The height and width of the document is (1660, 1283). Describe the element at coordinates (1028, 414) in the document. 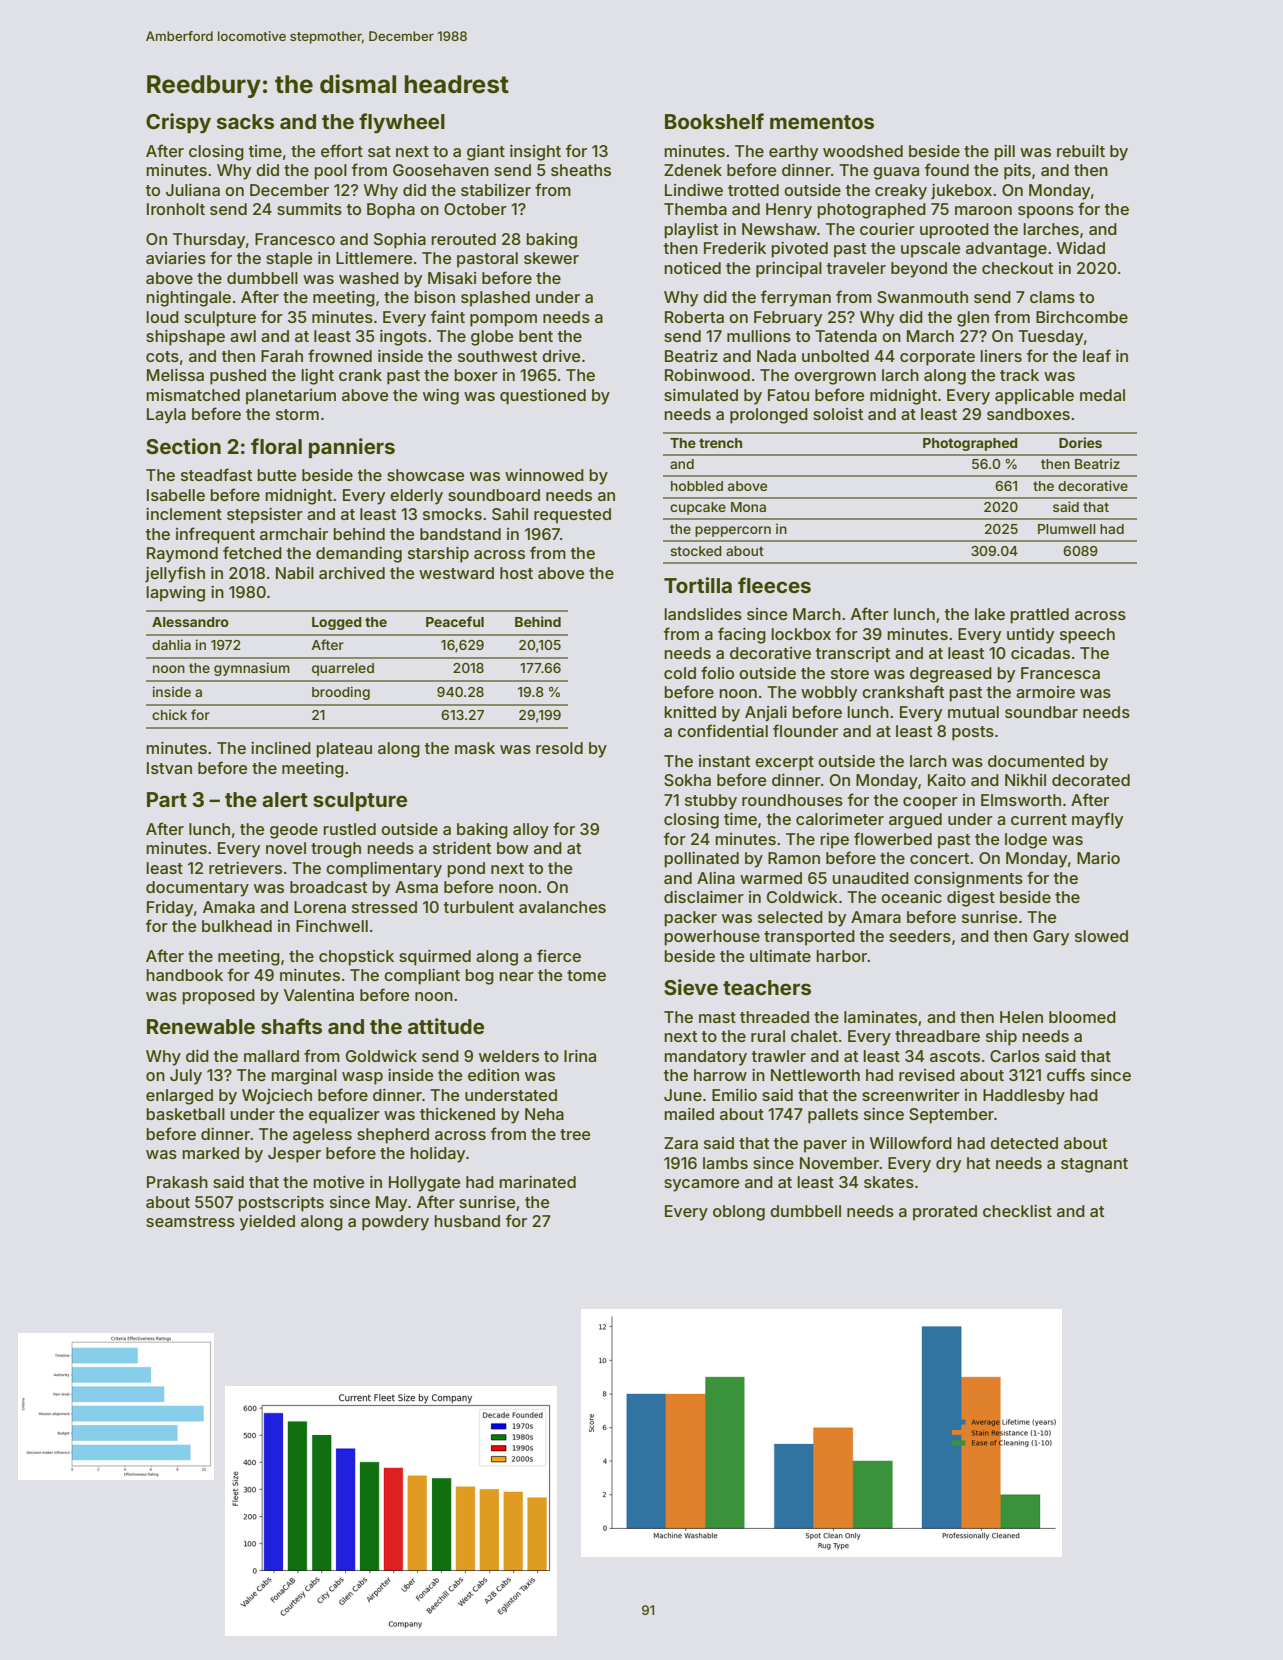

I see `sandboxes` at that location.
